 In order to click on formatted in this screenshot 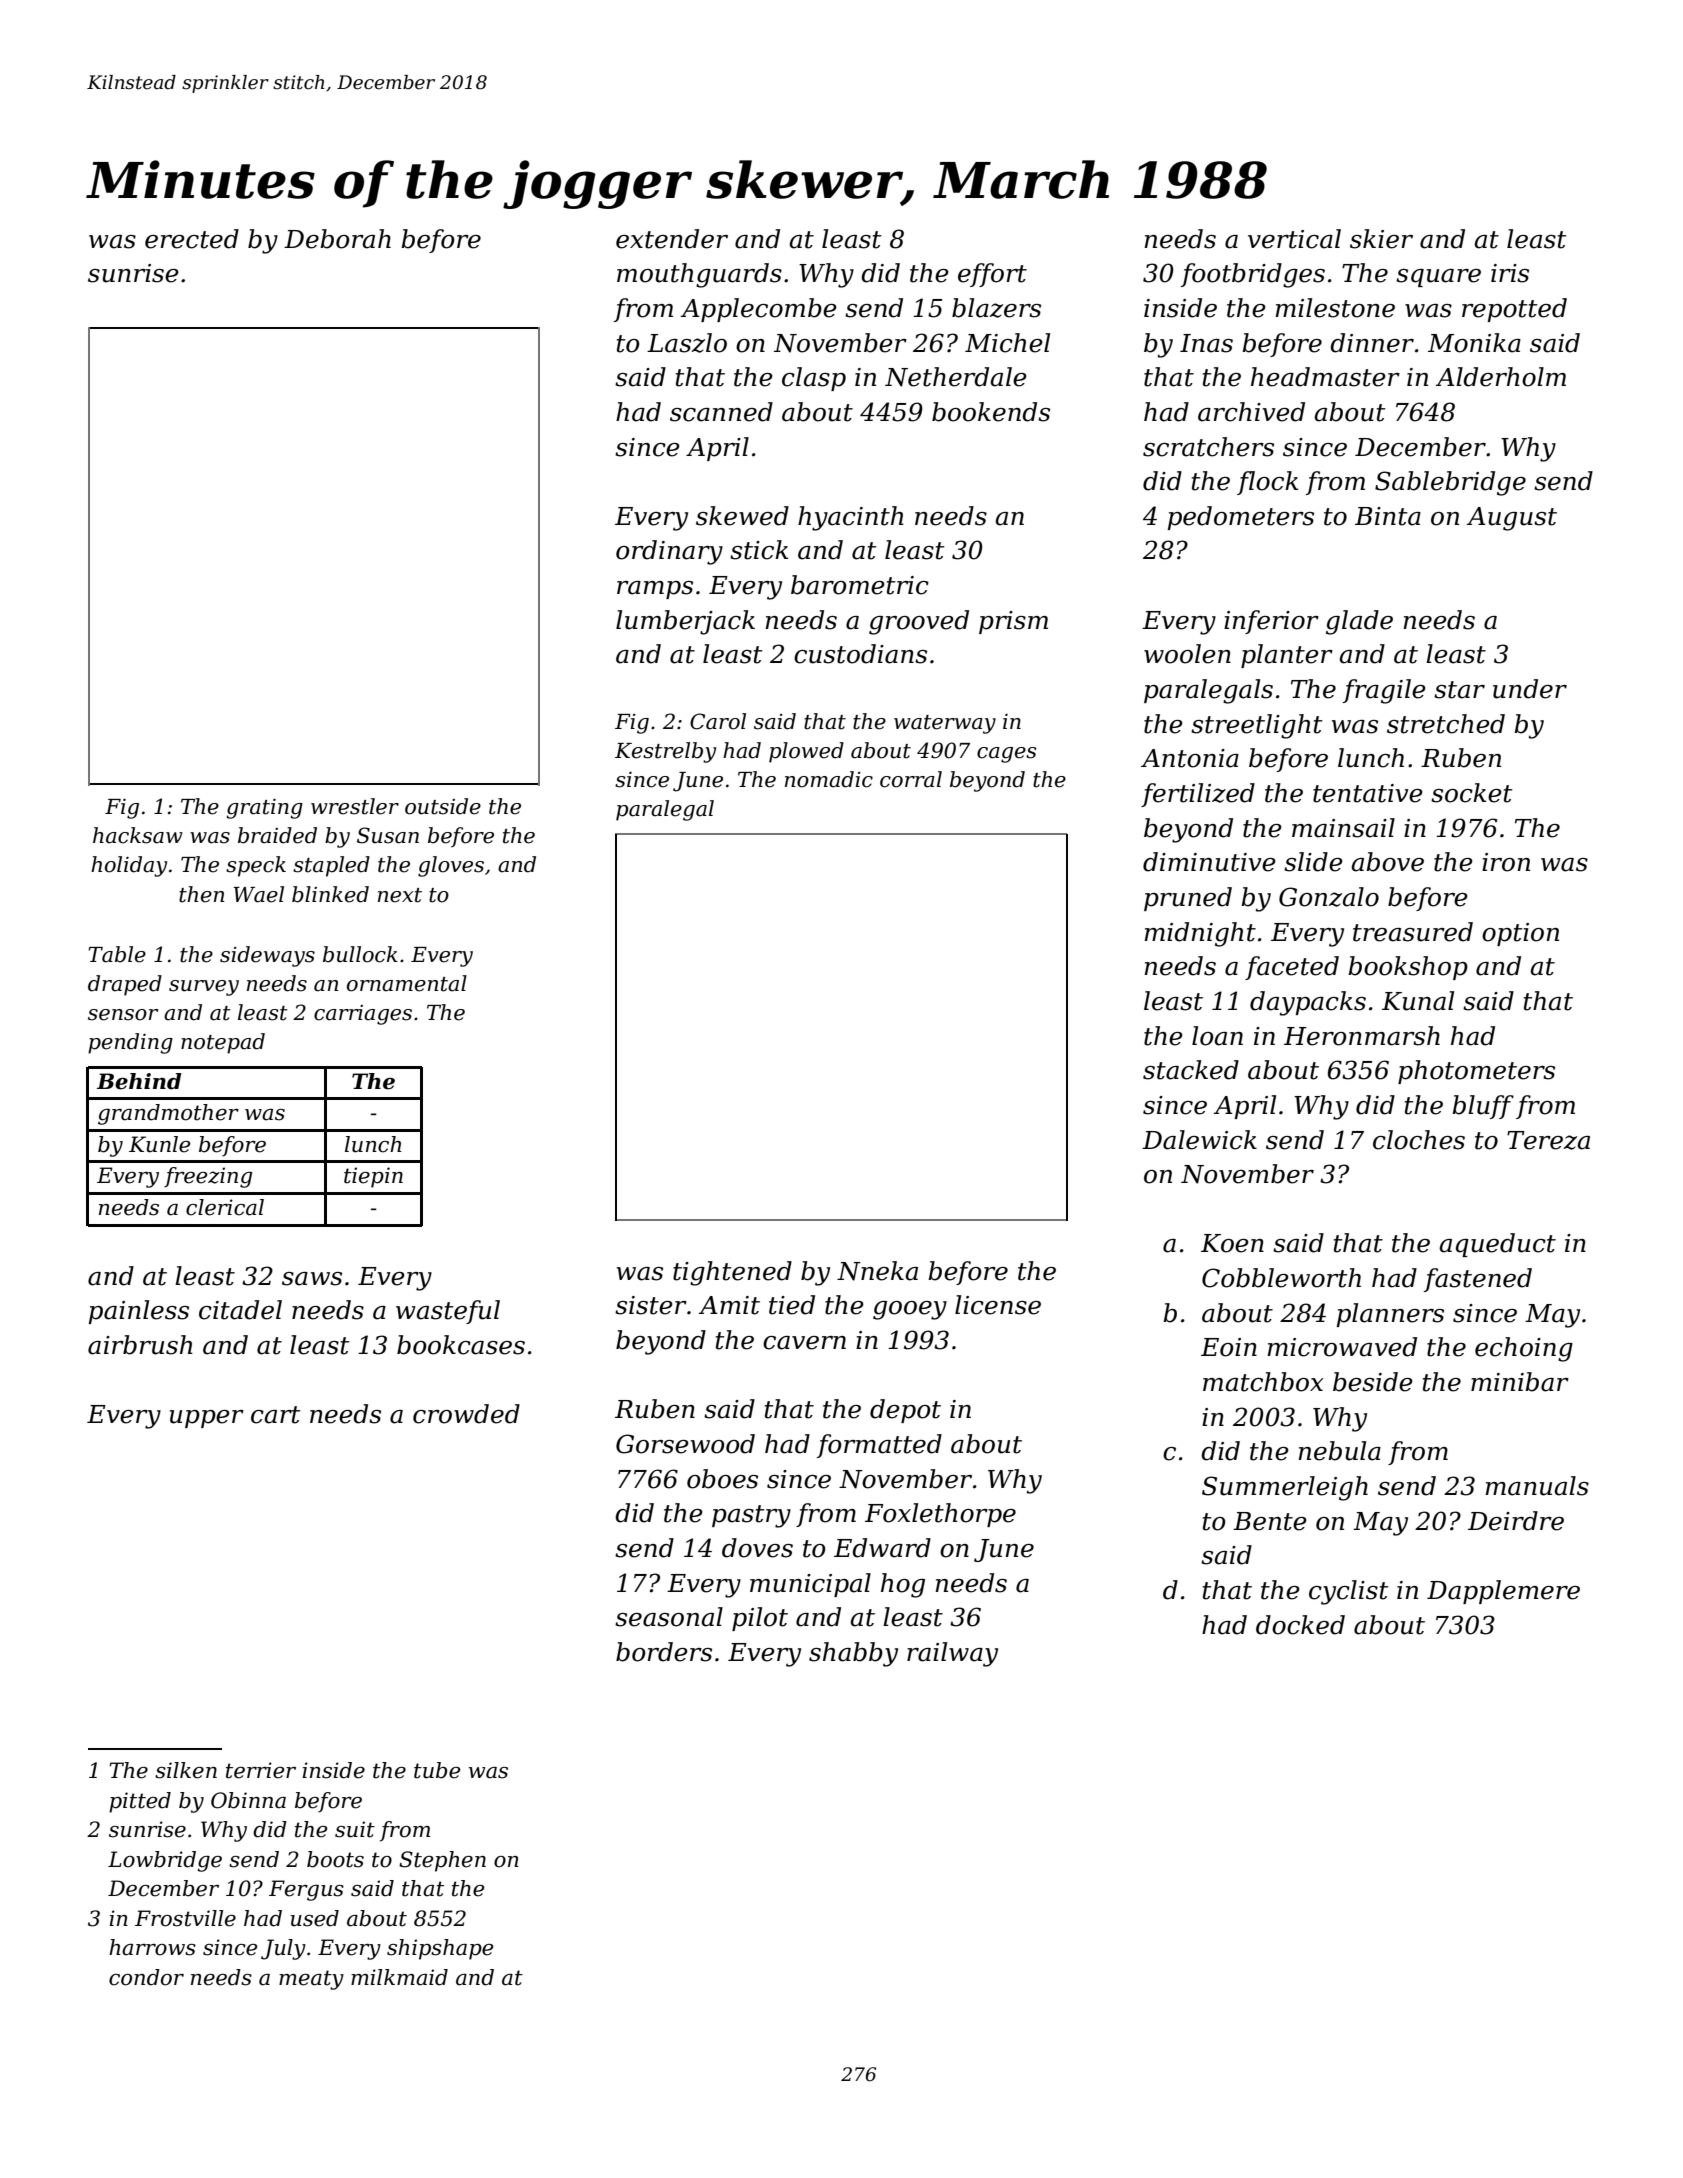, I will do `click(879, 1446)`.
